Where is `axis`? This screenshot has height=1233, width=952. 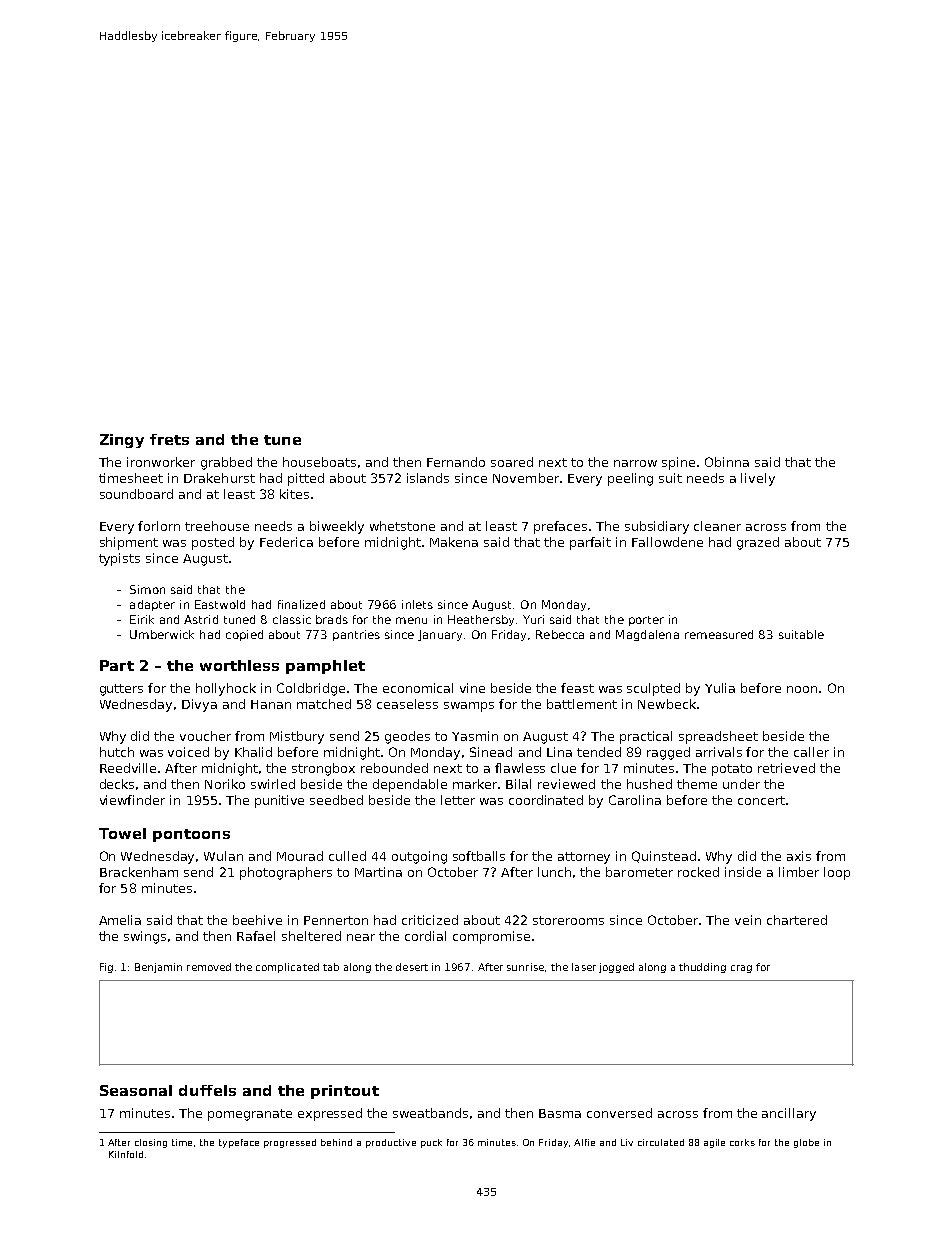
axis is located at coordinates (799, 856).
